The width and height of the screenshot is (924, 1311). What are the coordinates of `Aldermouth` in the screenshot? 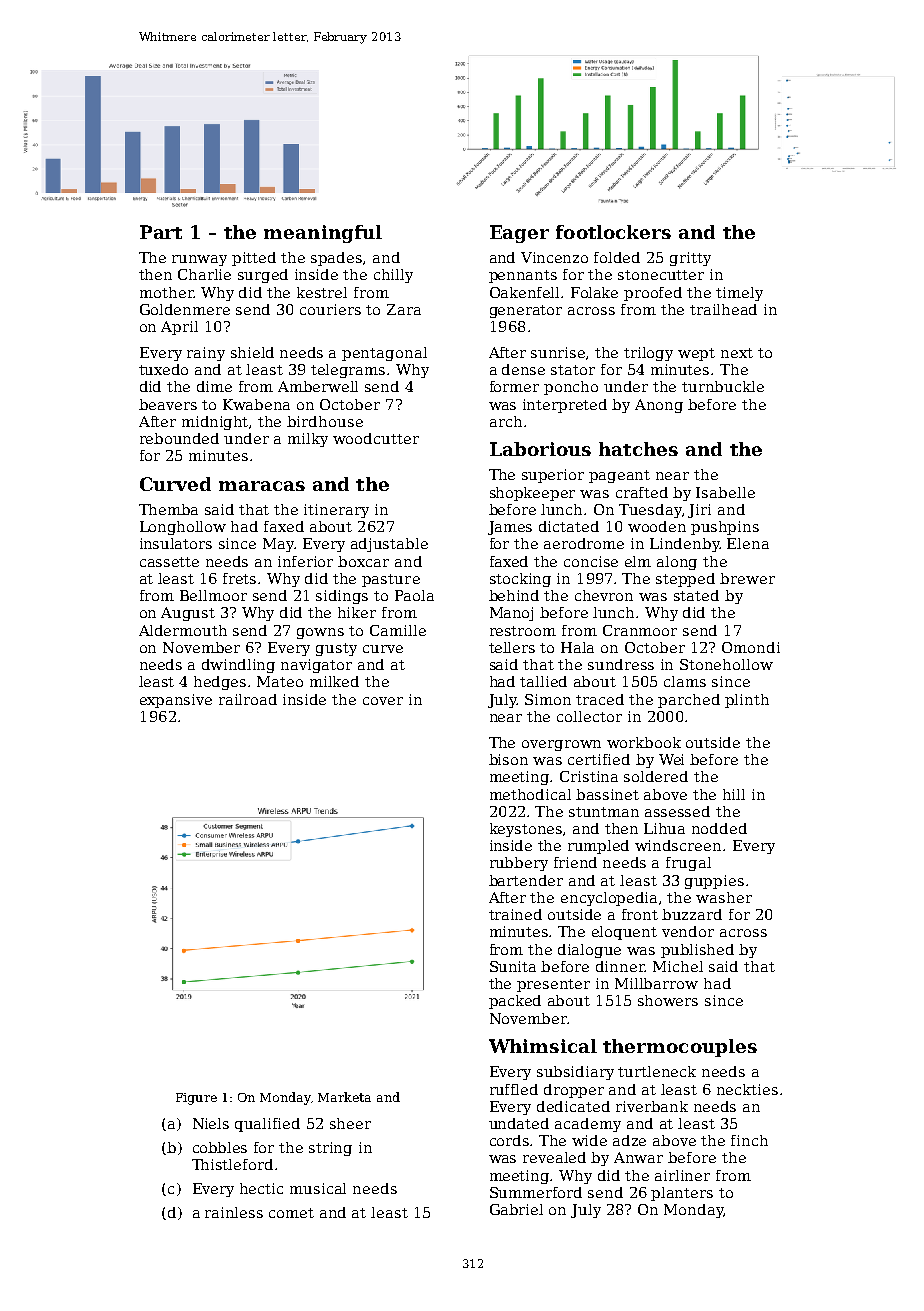 It's located at (183, 630).
